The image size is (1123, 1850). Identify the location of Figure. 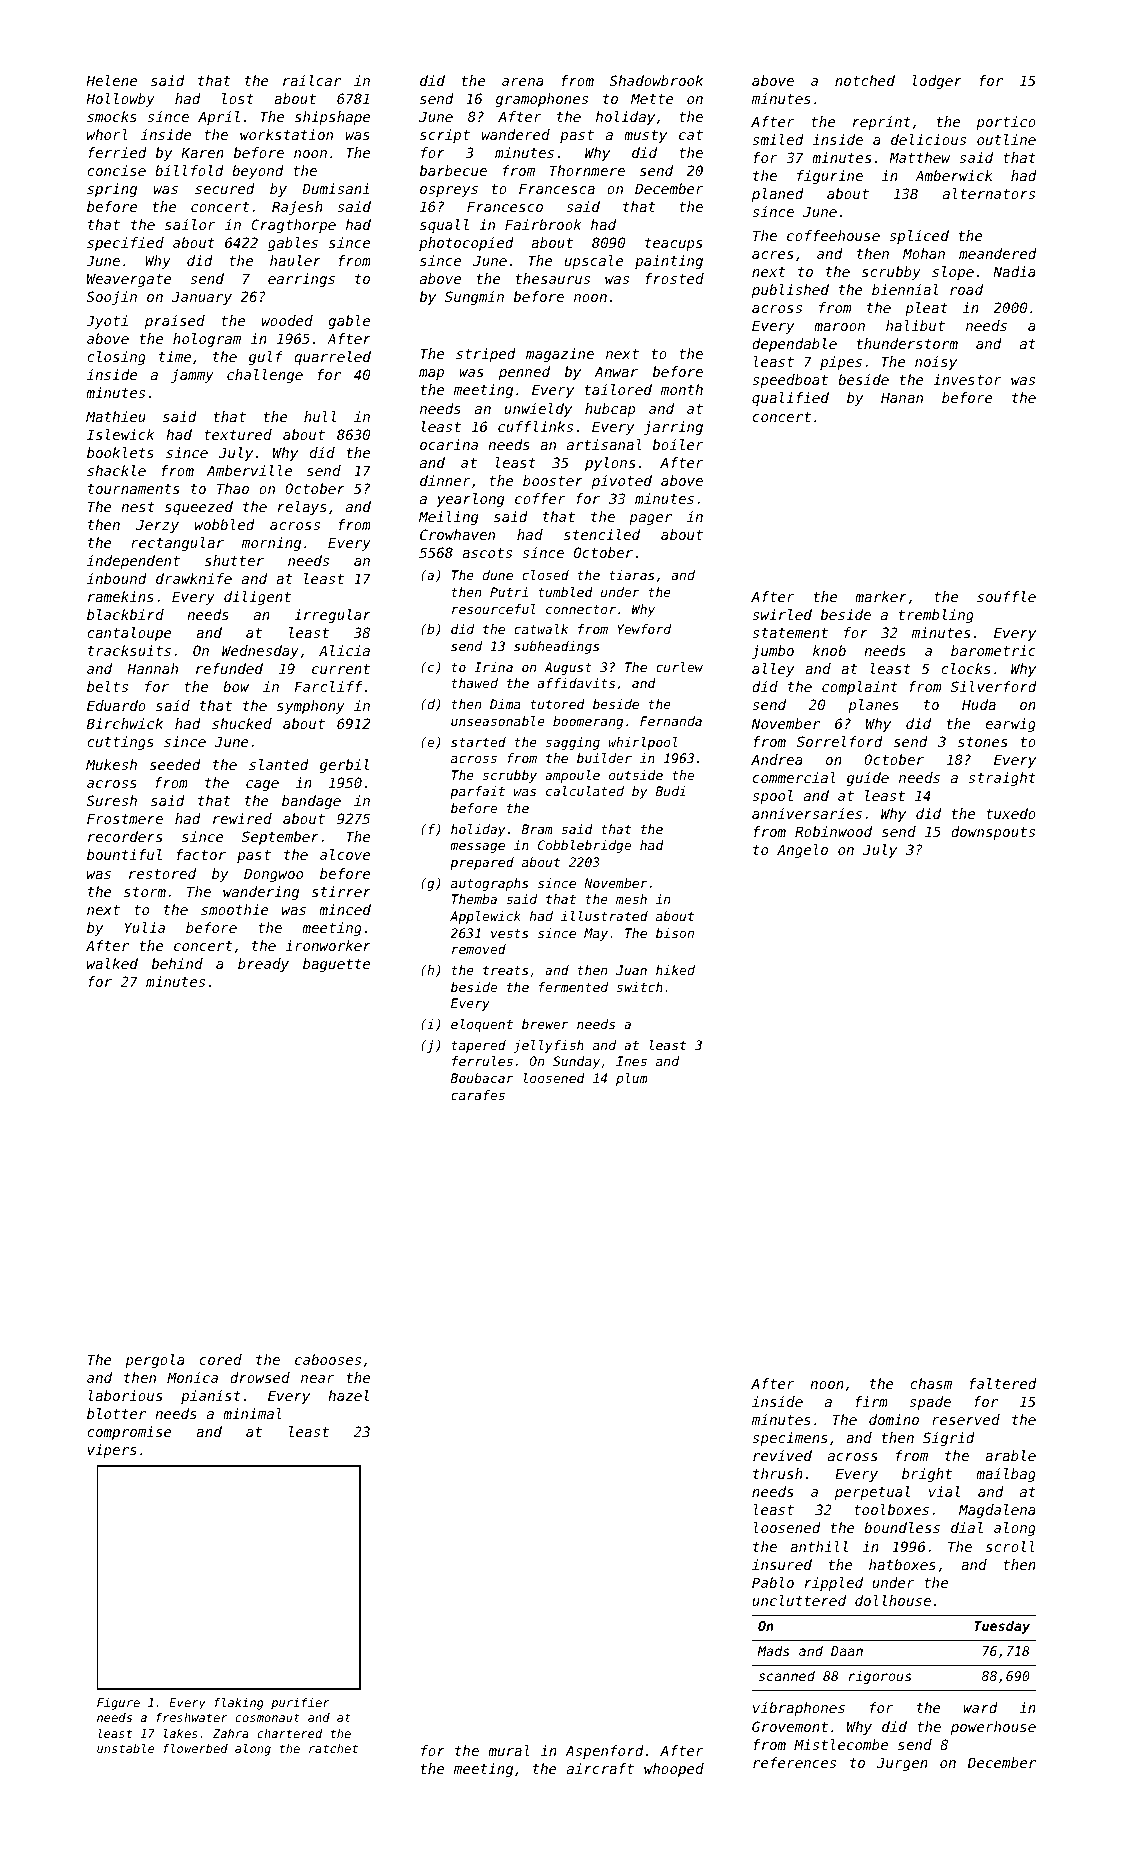
(118, 1704).
